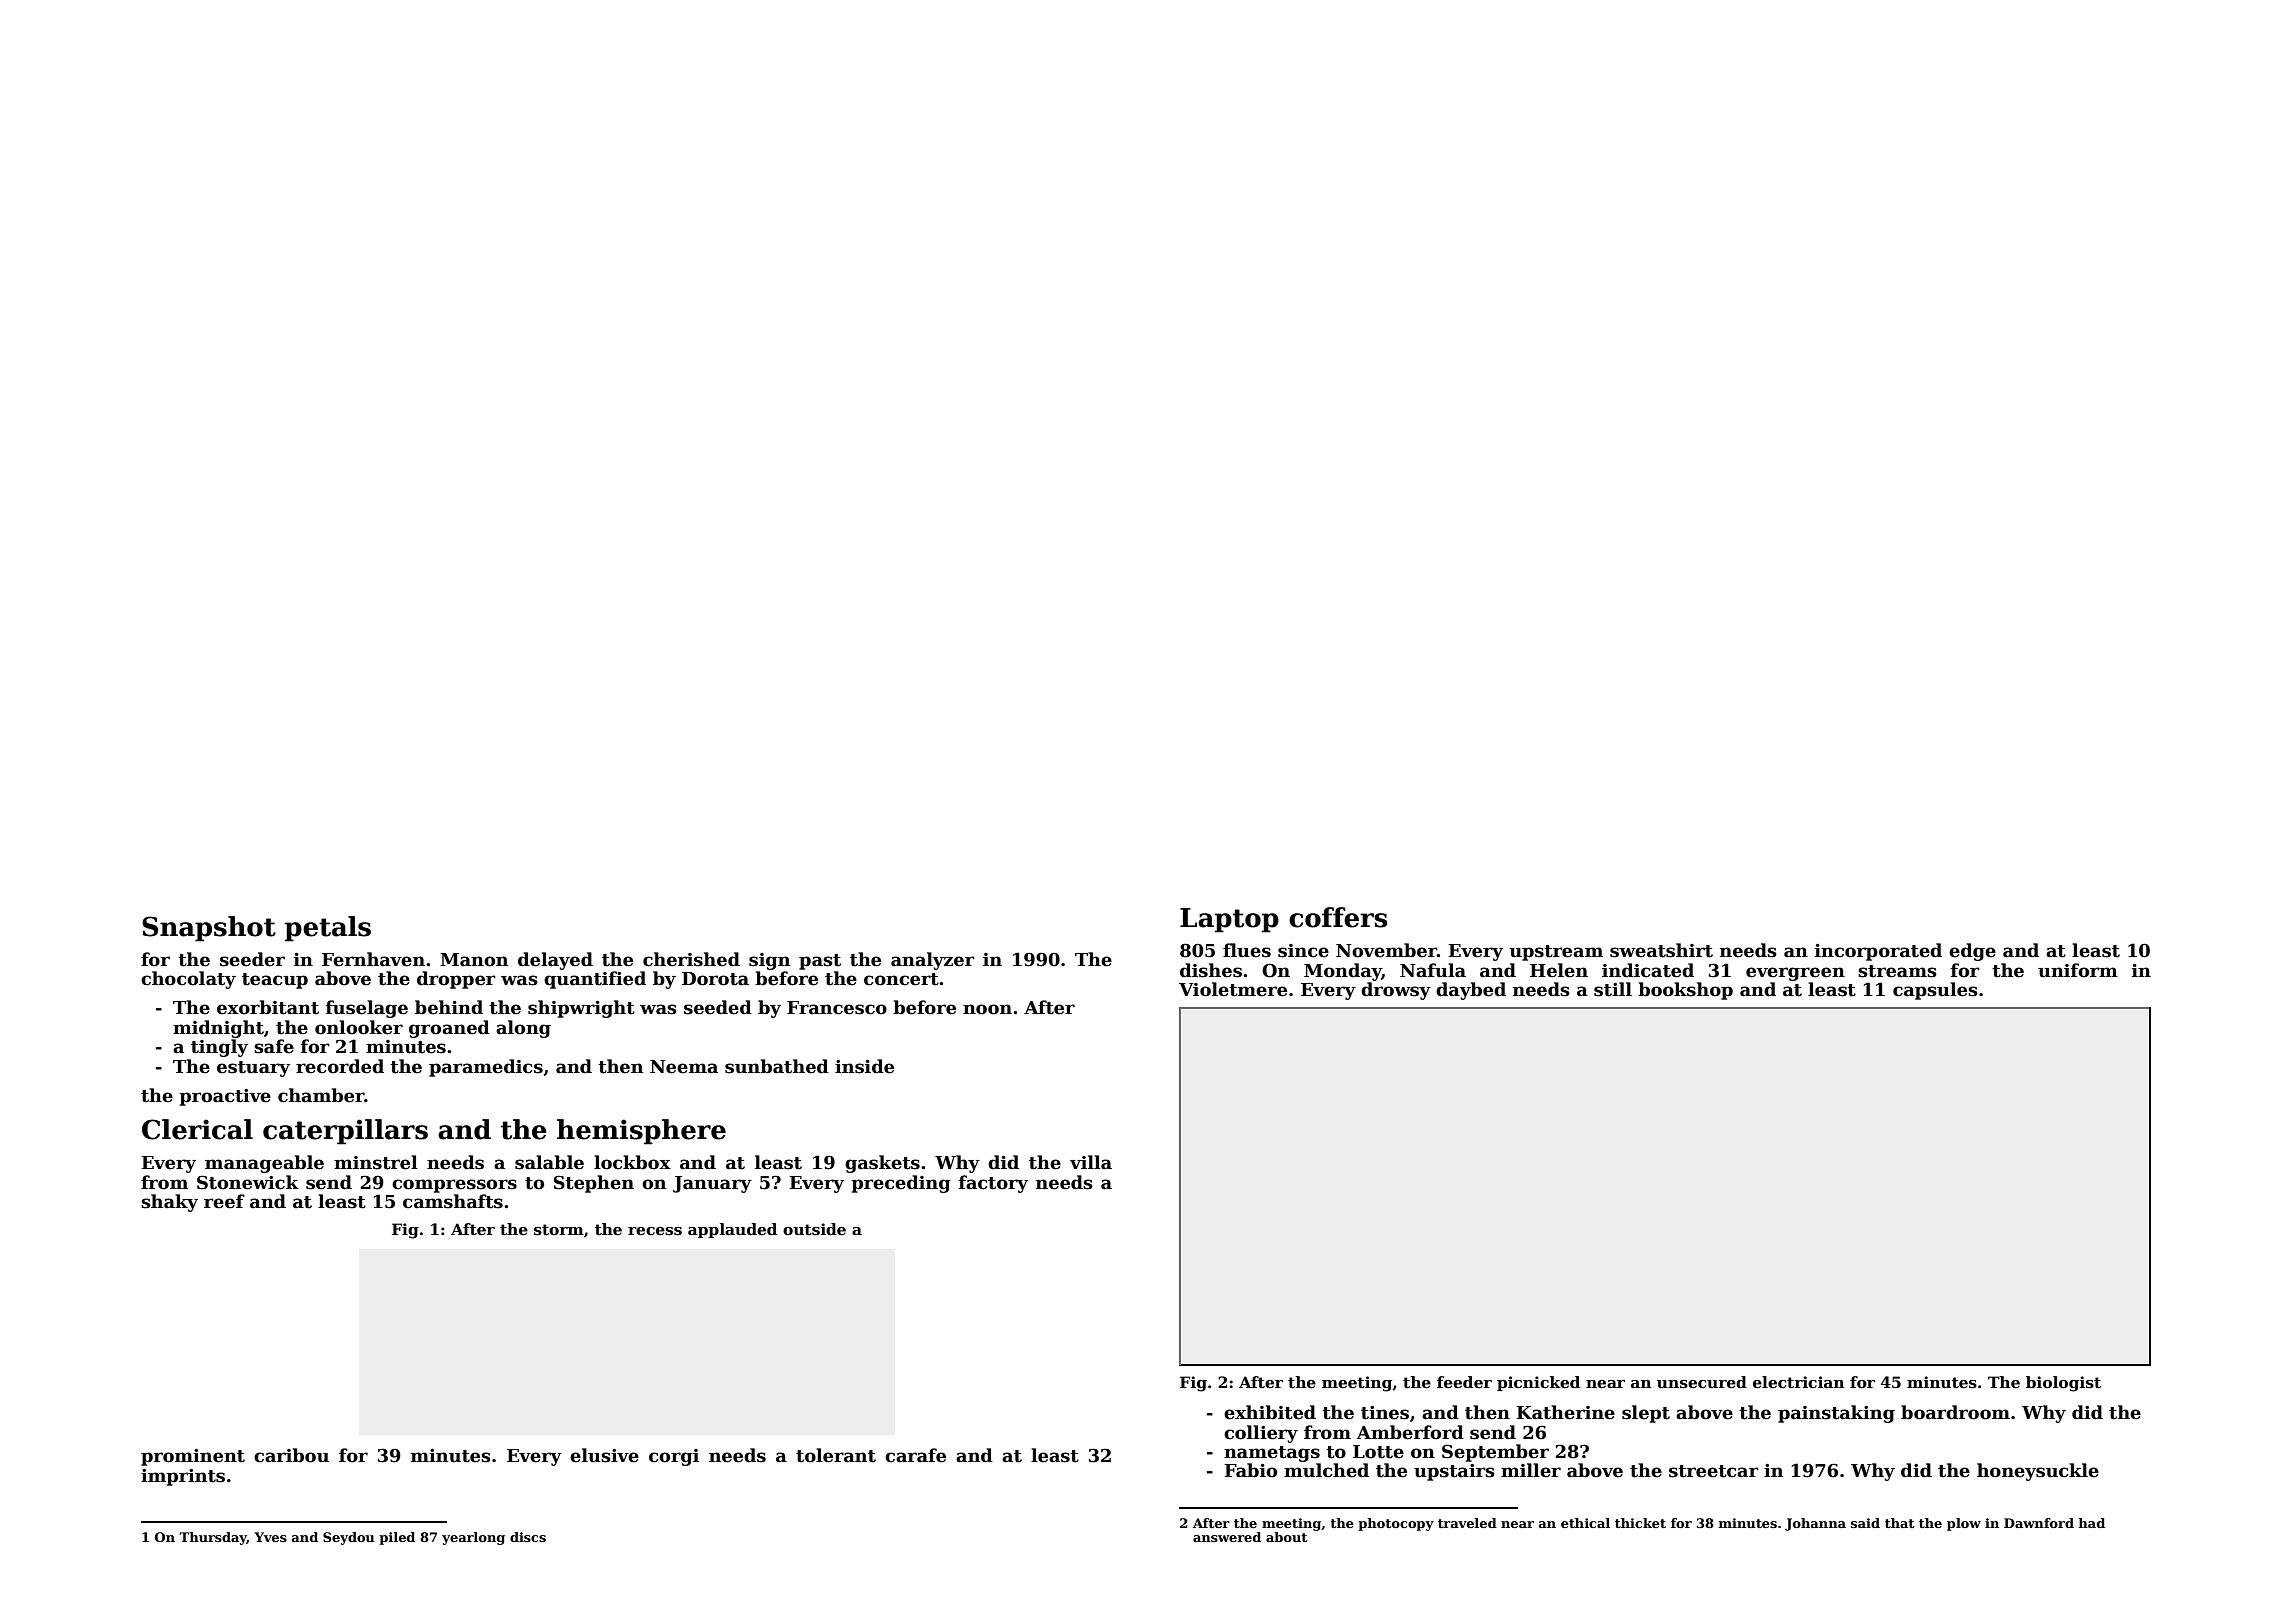 Image resolution: width=2292 pixels, height=1620 pixels. Describe the element at coordinates (1935, 991) in the screenshot. I see `capsules` at that location.
